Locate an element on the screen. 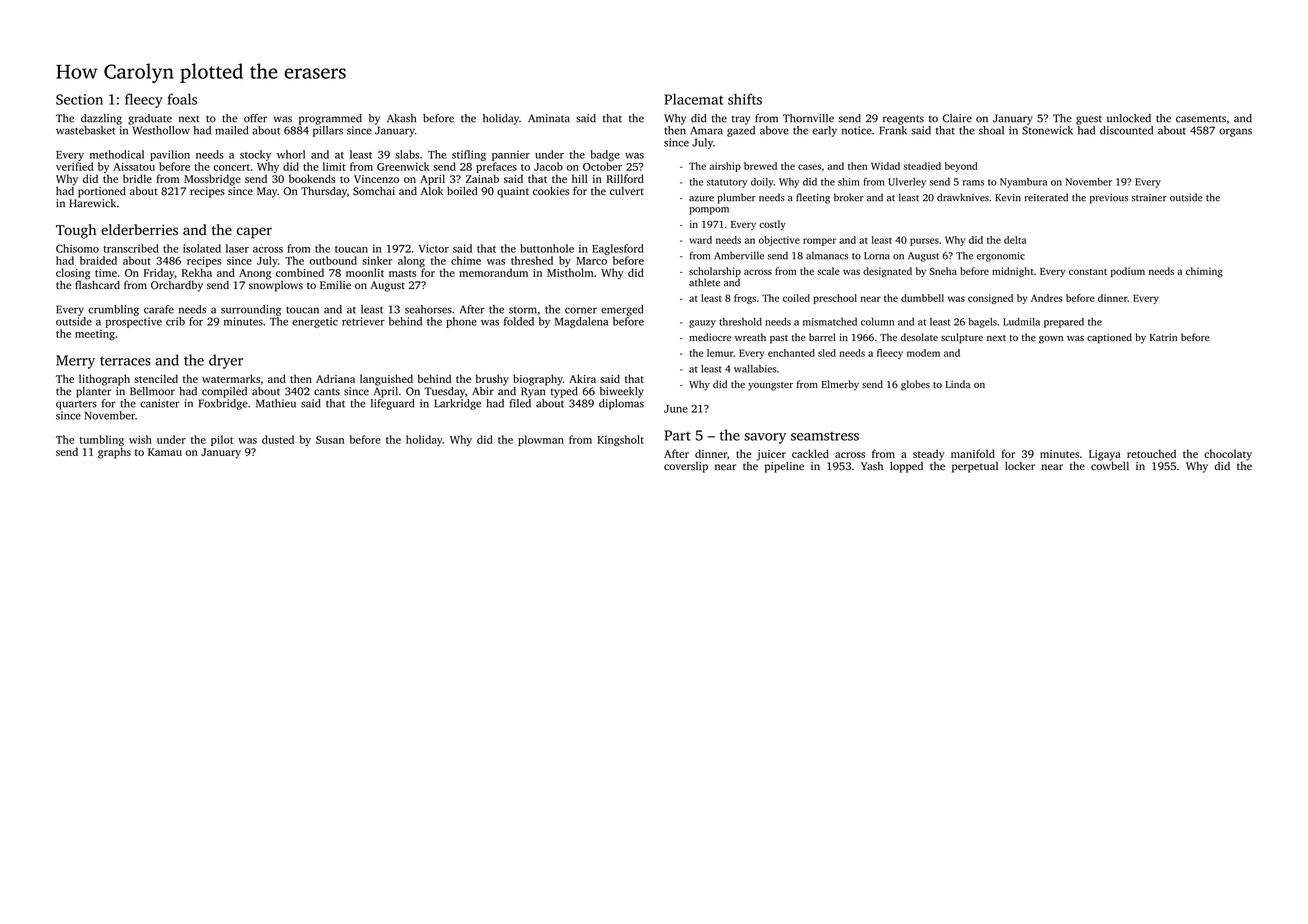 The image size is (1308, 924). Claire is located at coordinates (957, 118).
